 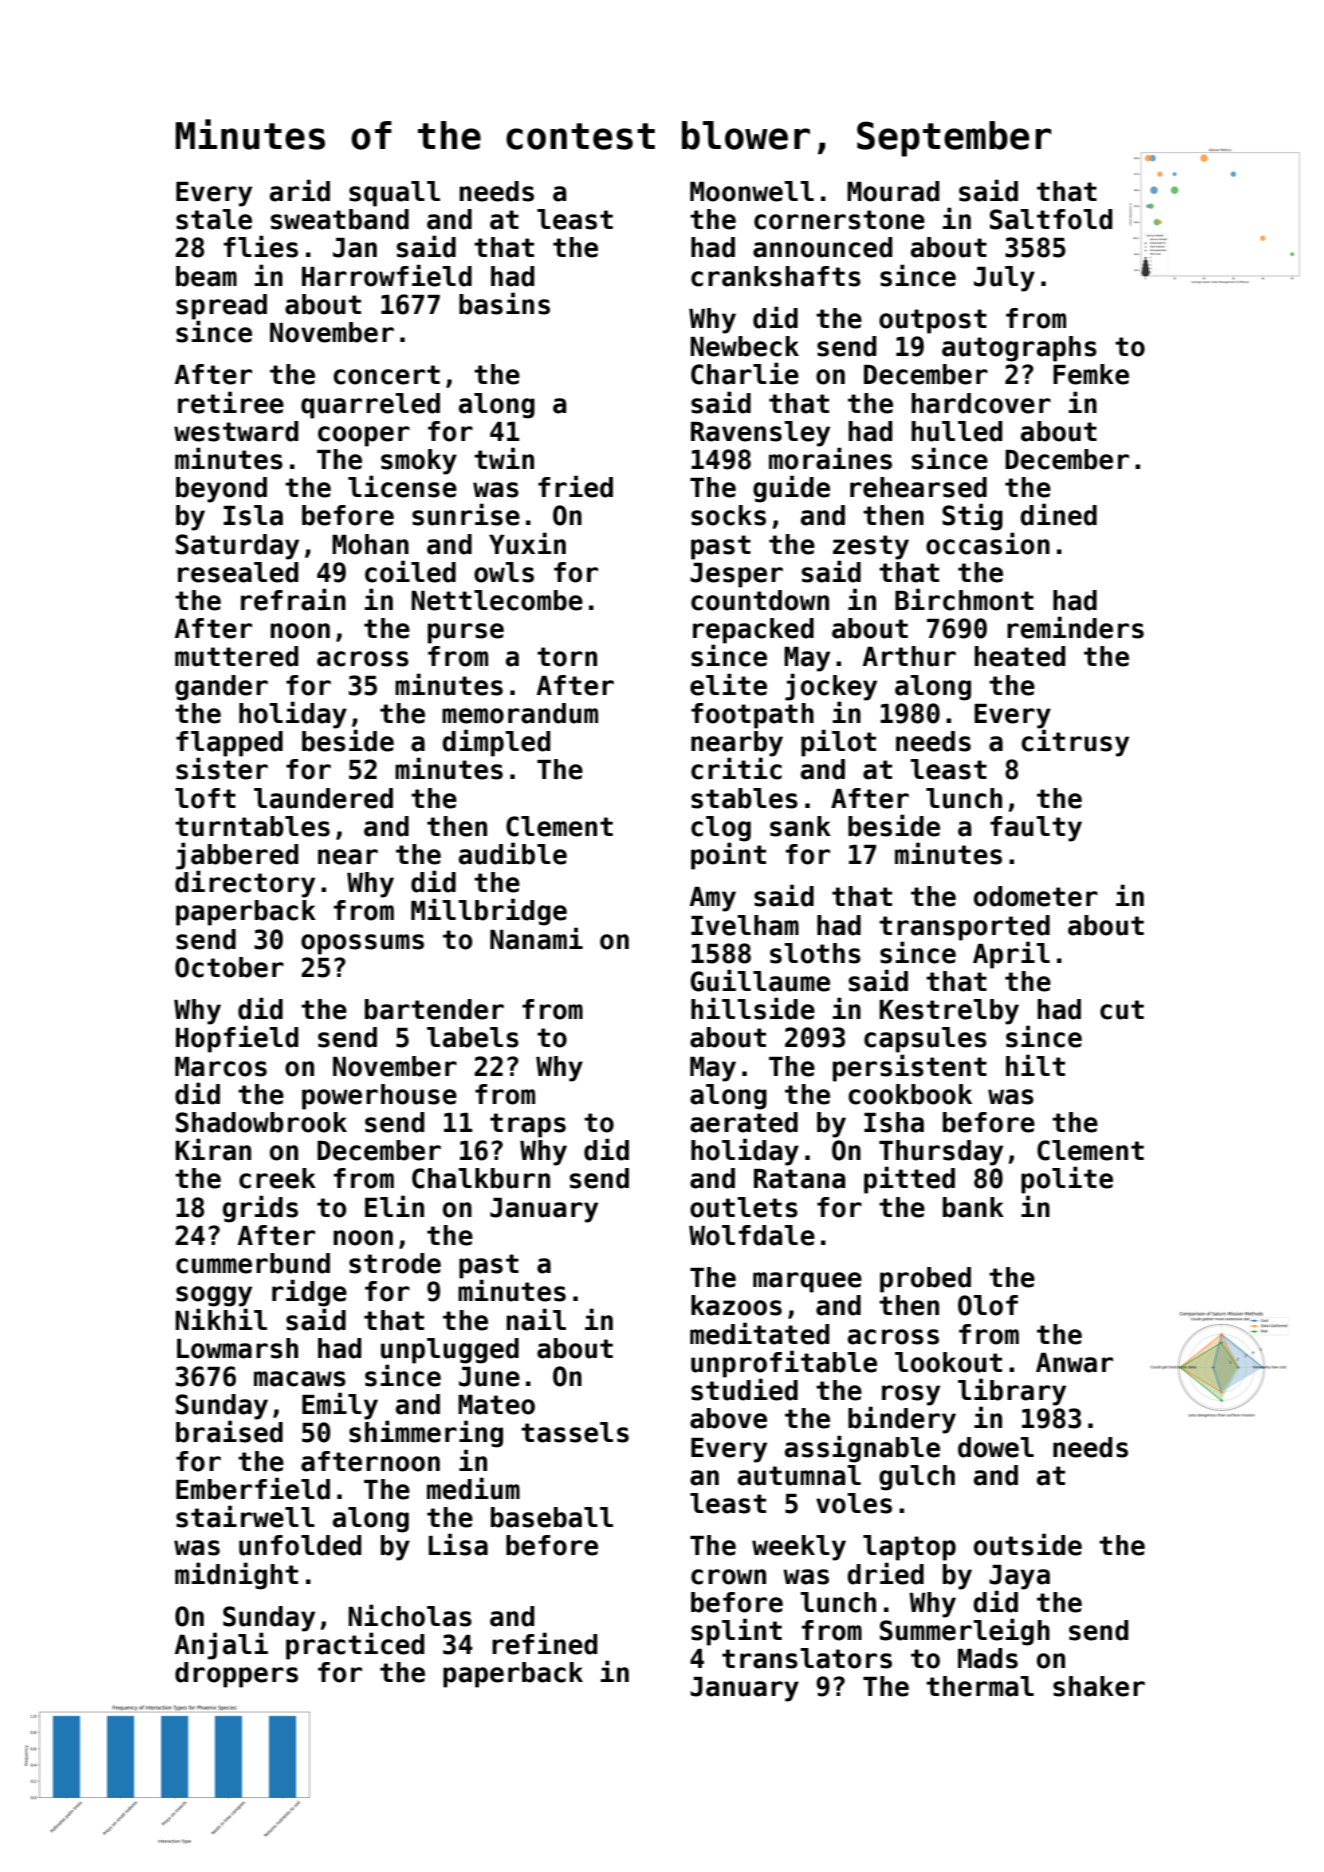 What do you see at coordinates (394, 194) in the screenshot?
I see `squall` at bounding box center [394, 194].
